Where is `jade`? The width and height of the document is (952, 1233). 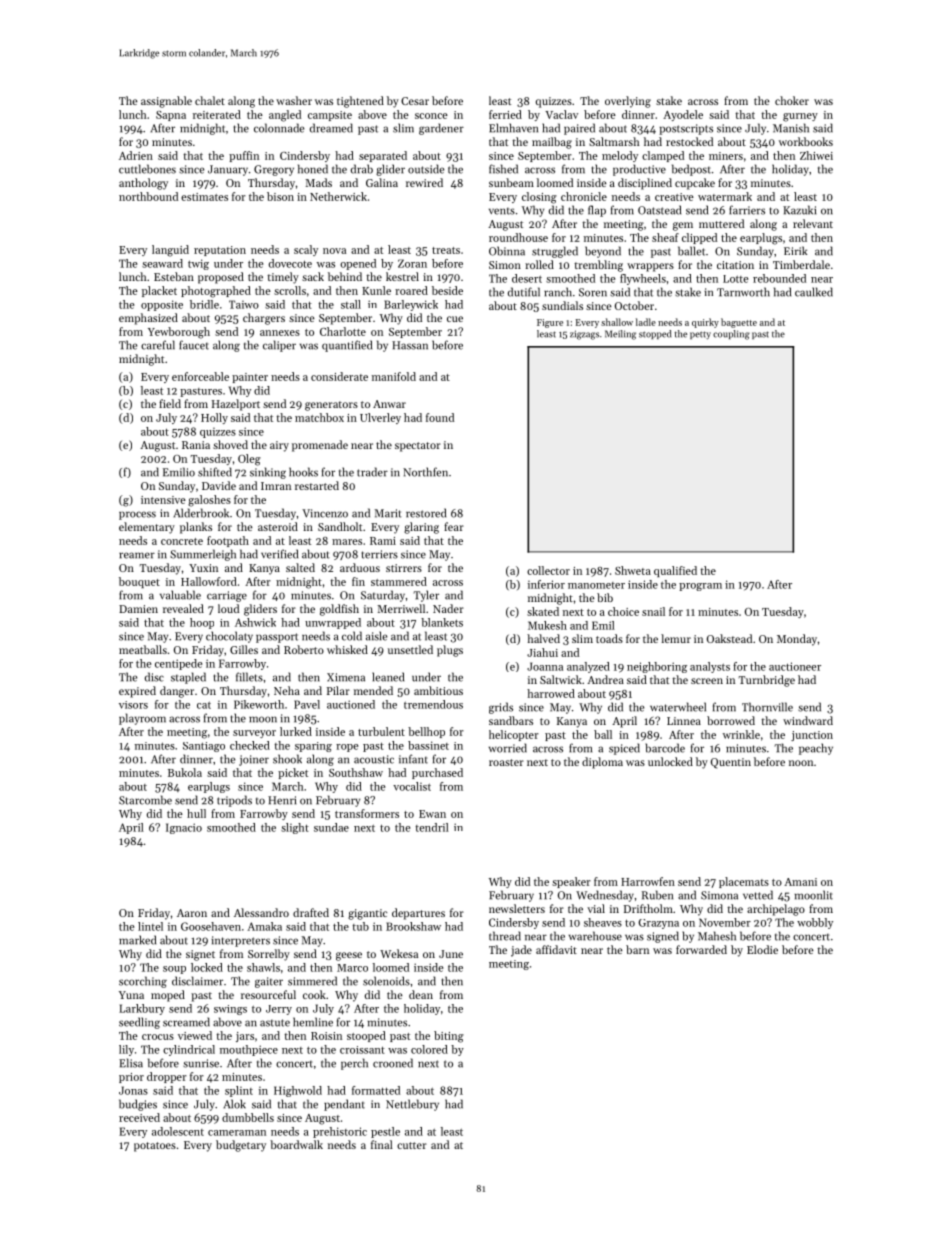
jade is located at coordinates (521, 951).
